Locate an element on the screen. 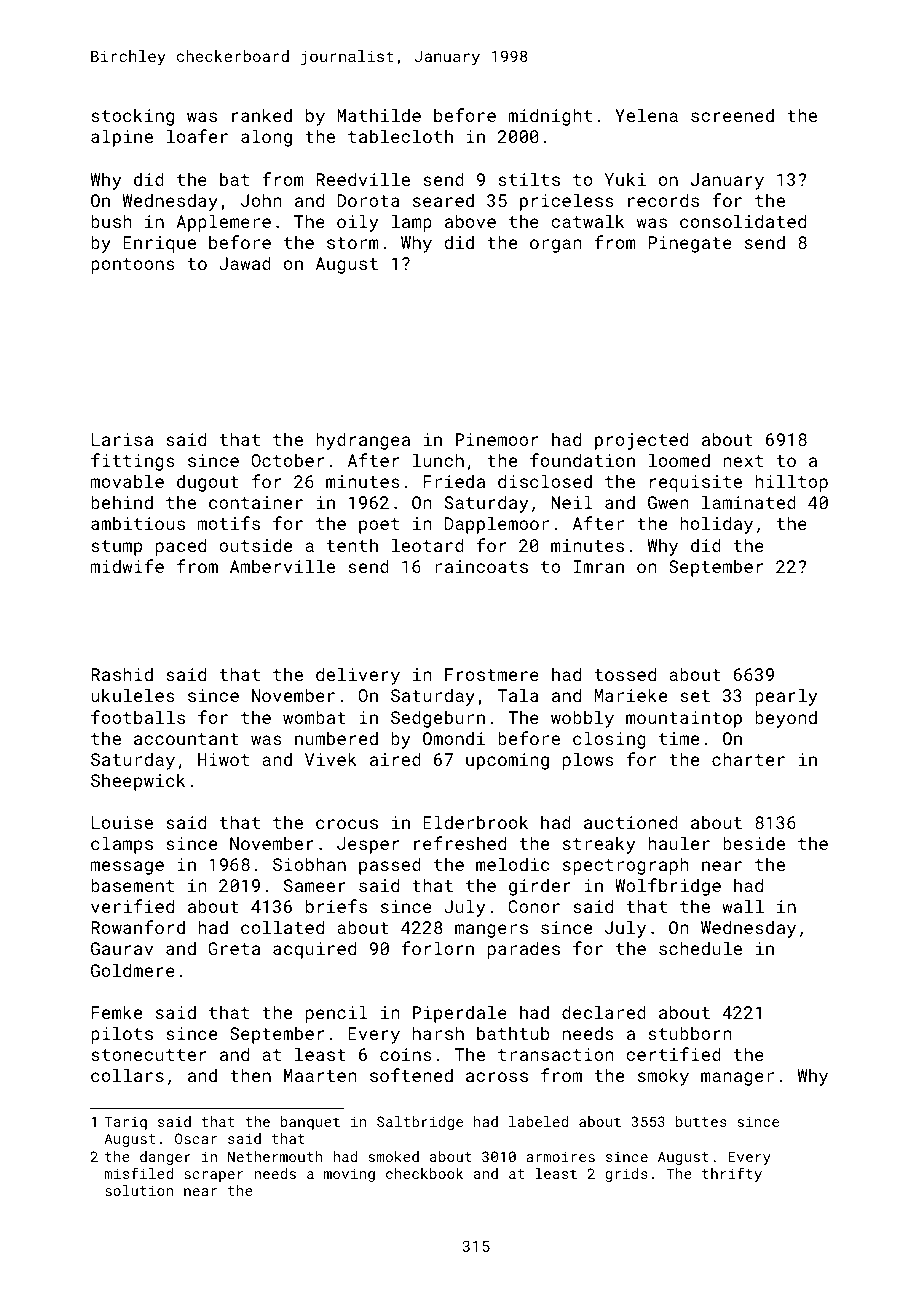  scraper is located at coordinates (214, 1176).
